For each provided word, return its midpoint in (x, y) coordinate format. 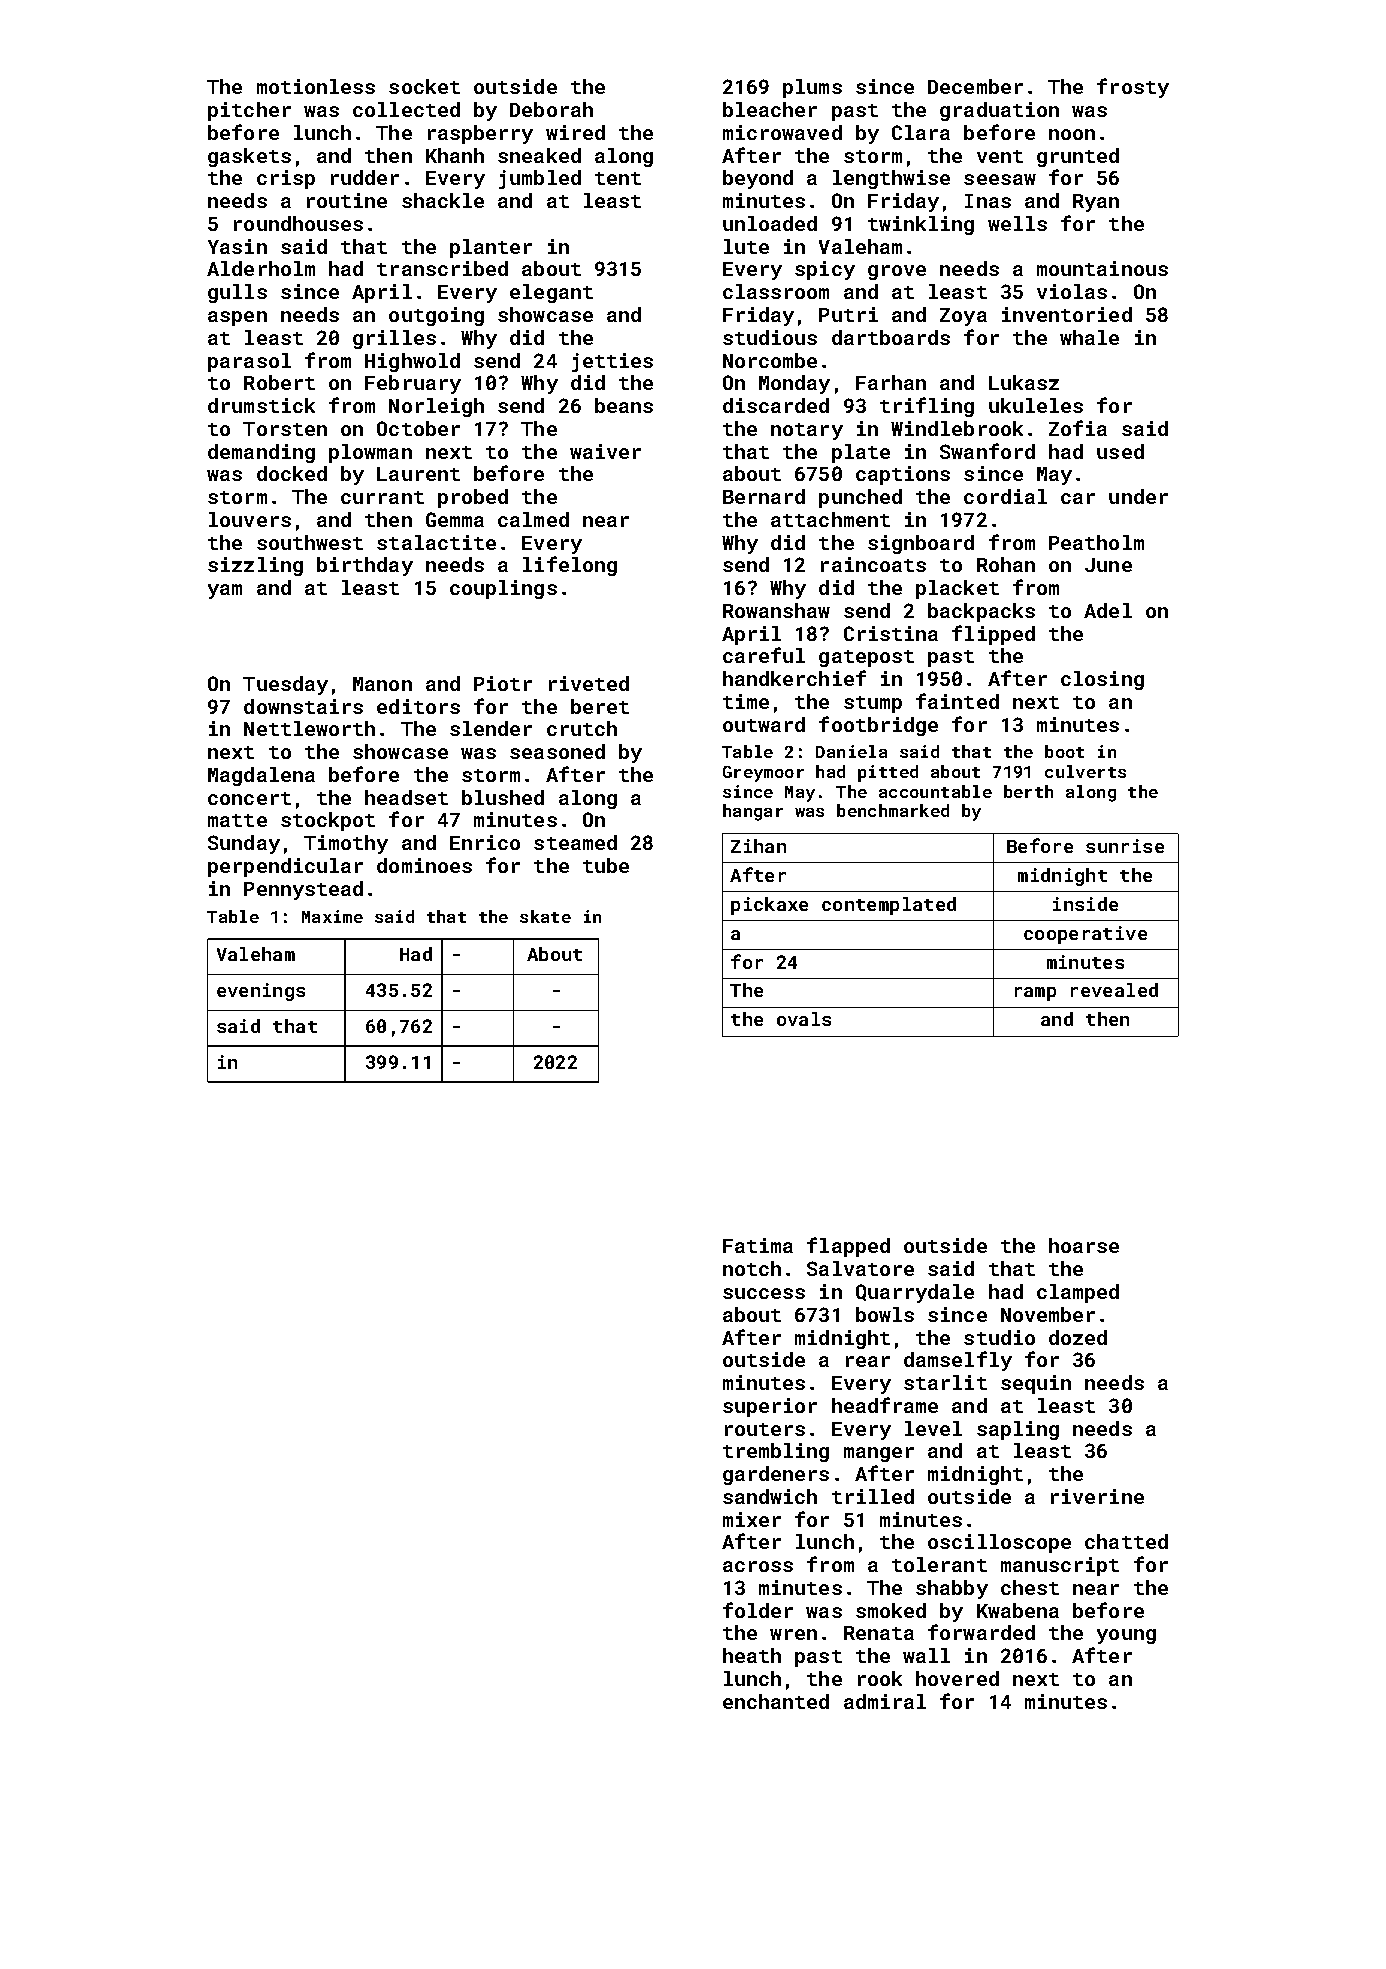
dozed (1078, 1337)
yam (225, 591)
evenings (261, 992)
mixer (752, 1519)
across (758, 1566)
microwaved (782, 132)
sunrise (1125, 846)
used (1120, 451)
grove (897, 272)
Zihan (758, 846)
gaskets (249, 157)
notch (752, 1268)
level (933, 1428)
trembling (776, 1452)
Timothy (346, 844)
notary (807, 431)
